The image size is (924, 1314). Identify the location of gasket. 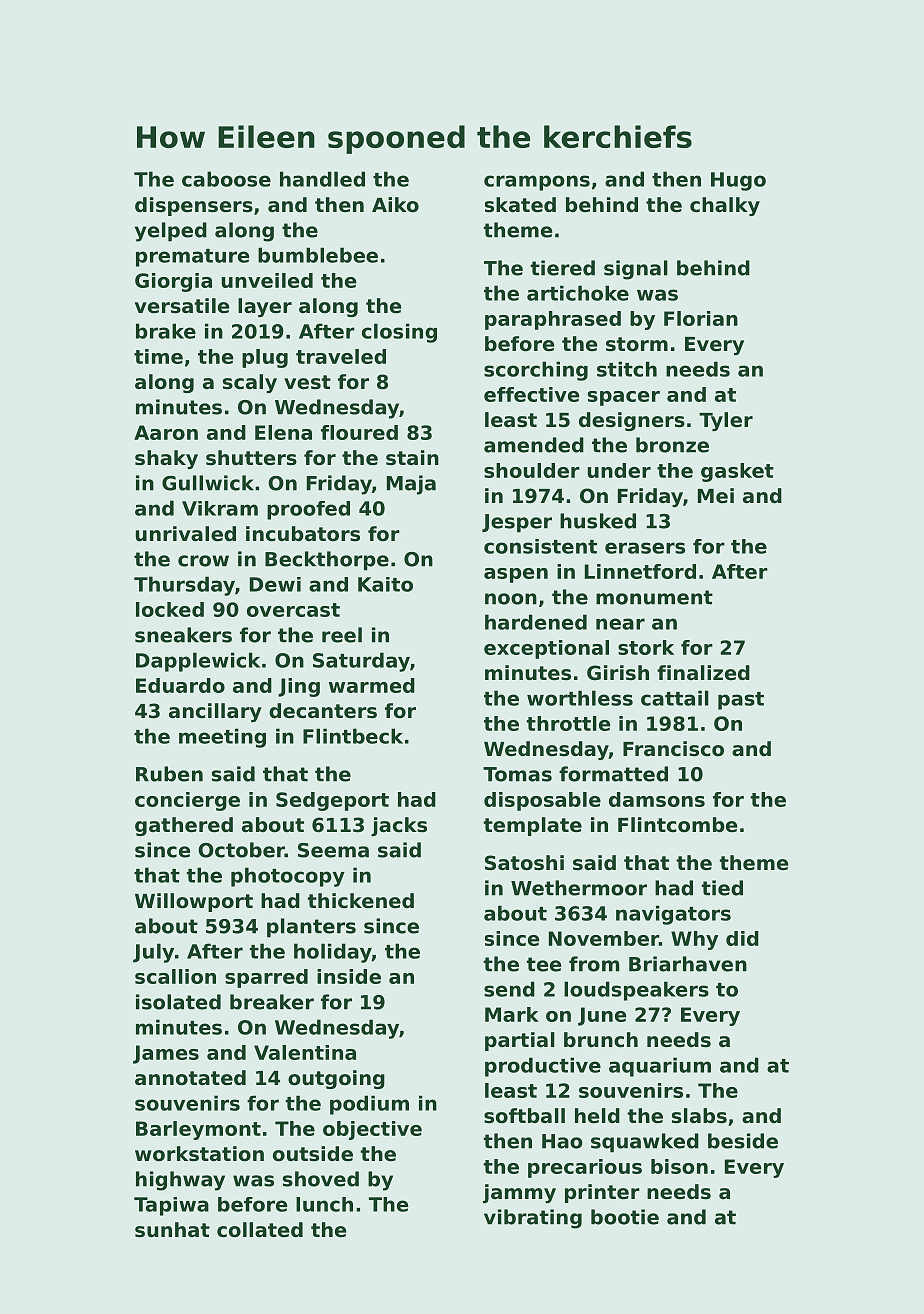
(737, 472).
